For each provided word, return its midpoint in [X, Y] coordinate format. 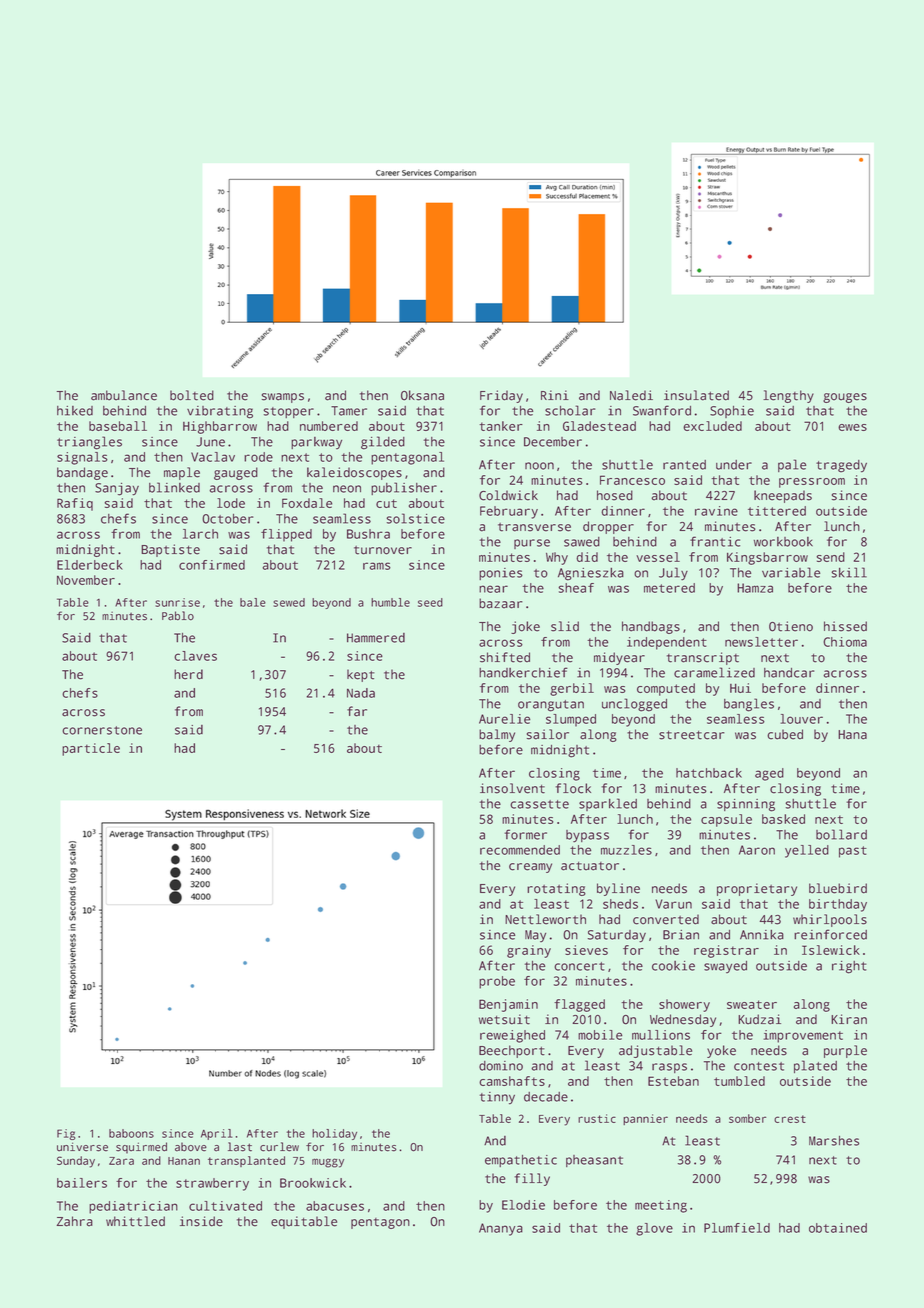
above [191, 1147]
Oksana [422, 395]
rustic [597, 1118]
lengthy [788, 396]
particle [91, 749]
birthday [838, 905]
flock [573, 788]
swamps [283, 398]
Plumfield [737, 1228]
